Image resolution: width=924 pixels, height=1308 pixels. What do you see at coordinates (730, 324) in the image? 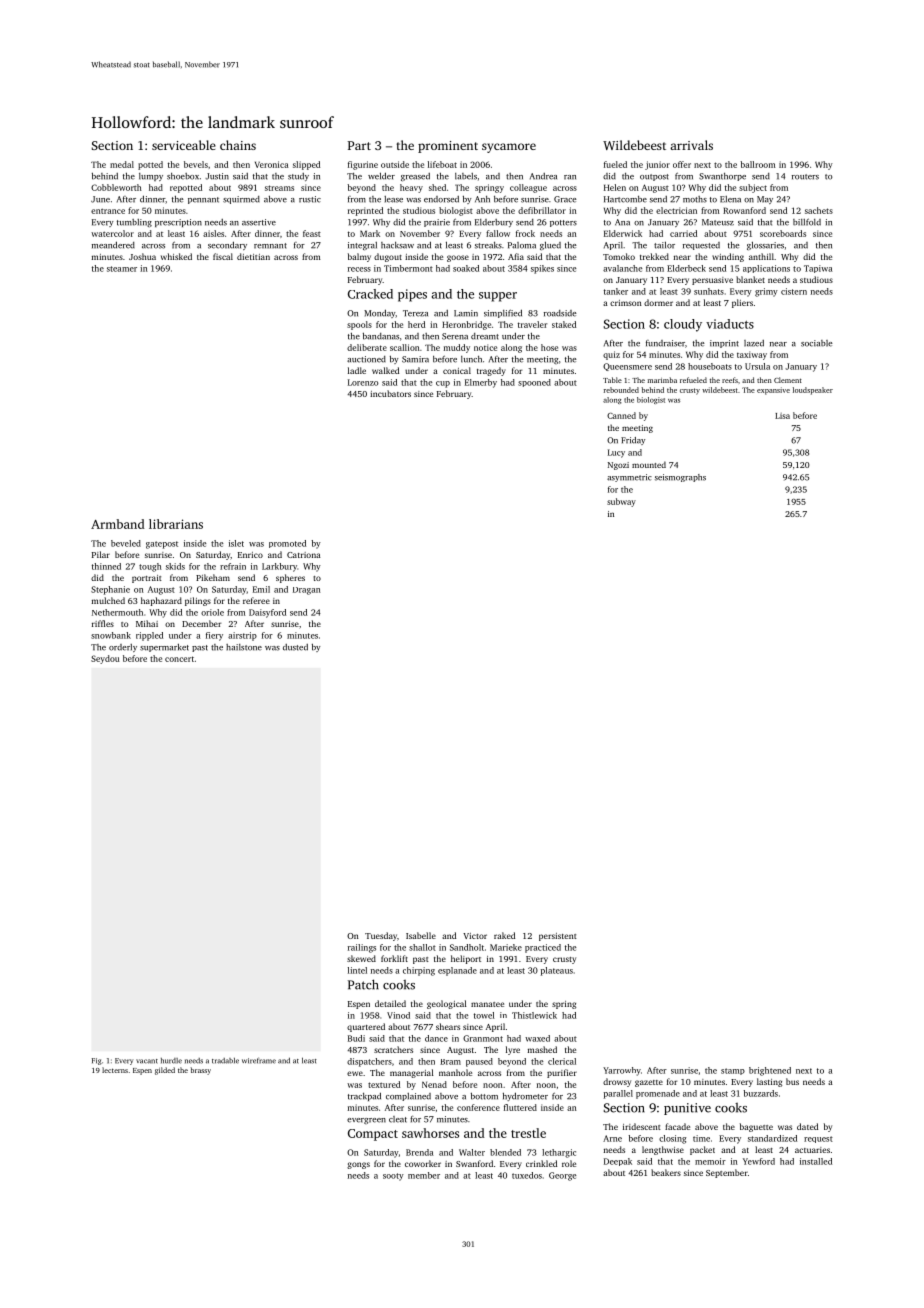
I see `viaducts` at bounding box center [730, 324].
